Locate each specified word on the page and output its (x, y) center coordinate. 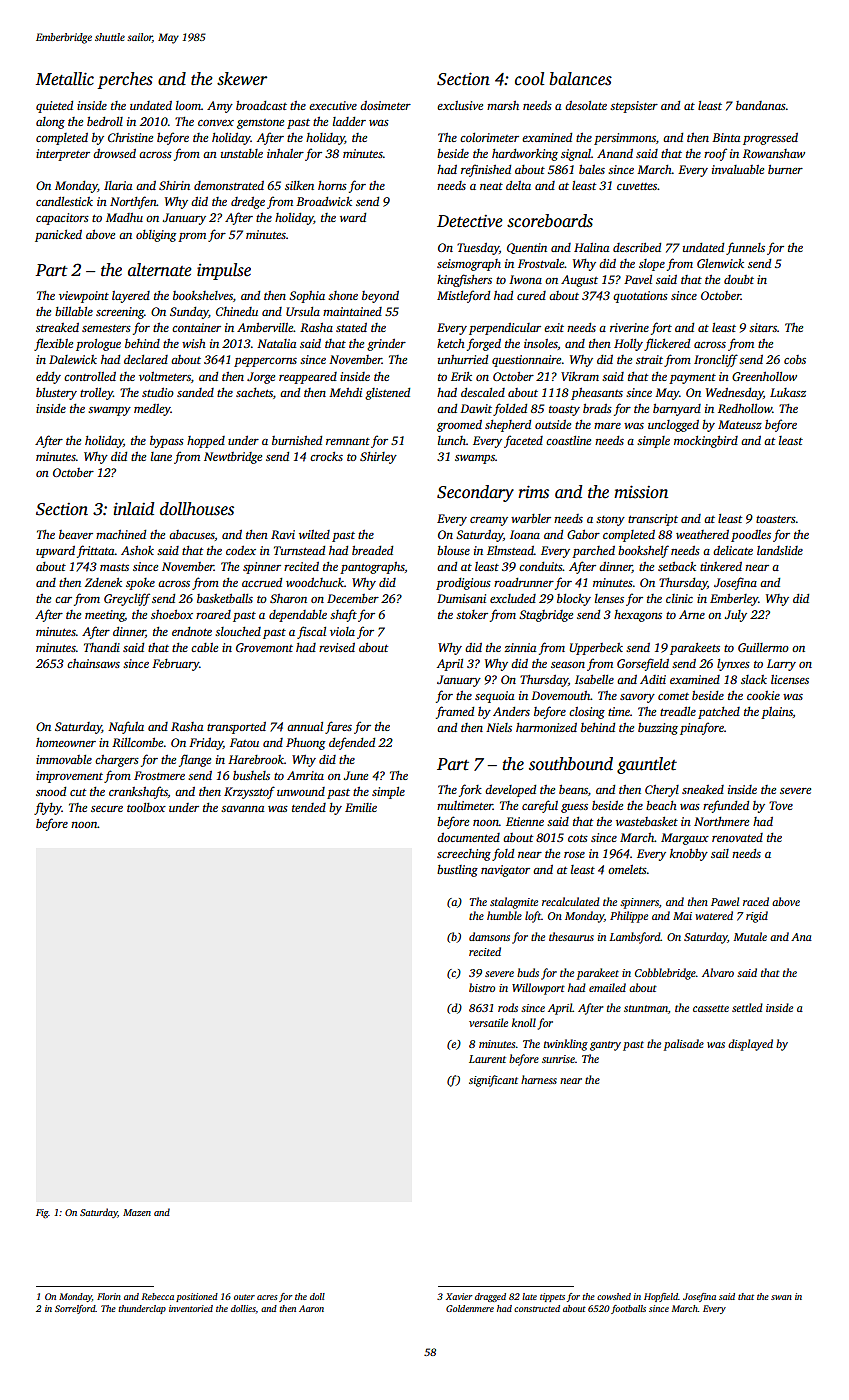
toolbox (146, 807)
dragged (490, 1297)
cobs (795, 359)
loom (188, 105)
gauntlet (647, 765)
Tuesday (478, 249)
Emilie (361, 807)
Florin (109, 1296)
